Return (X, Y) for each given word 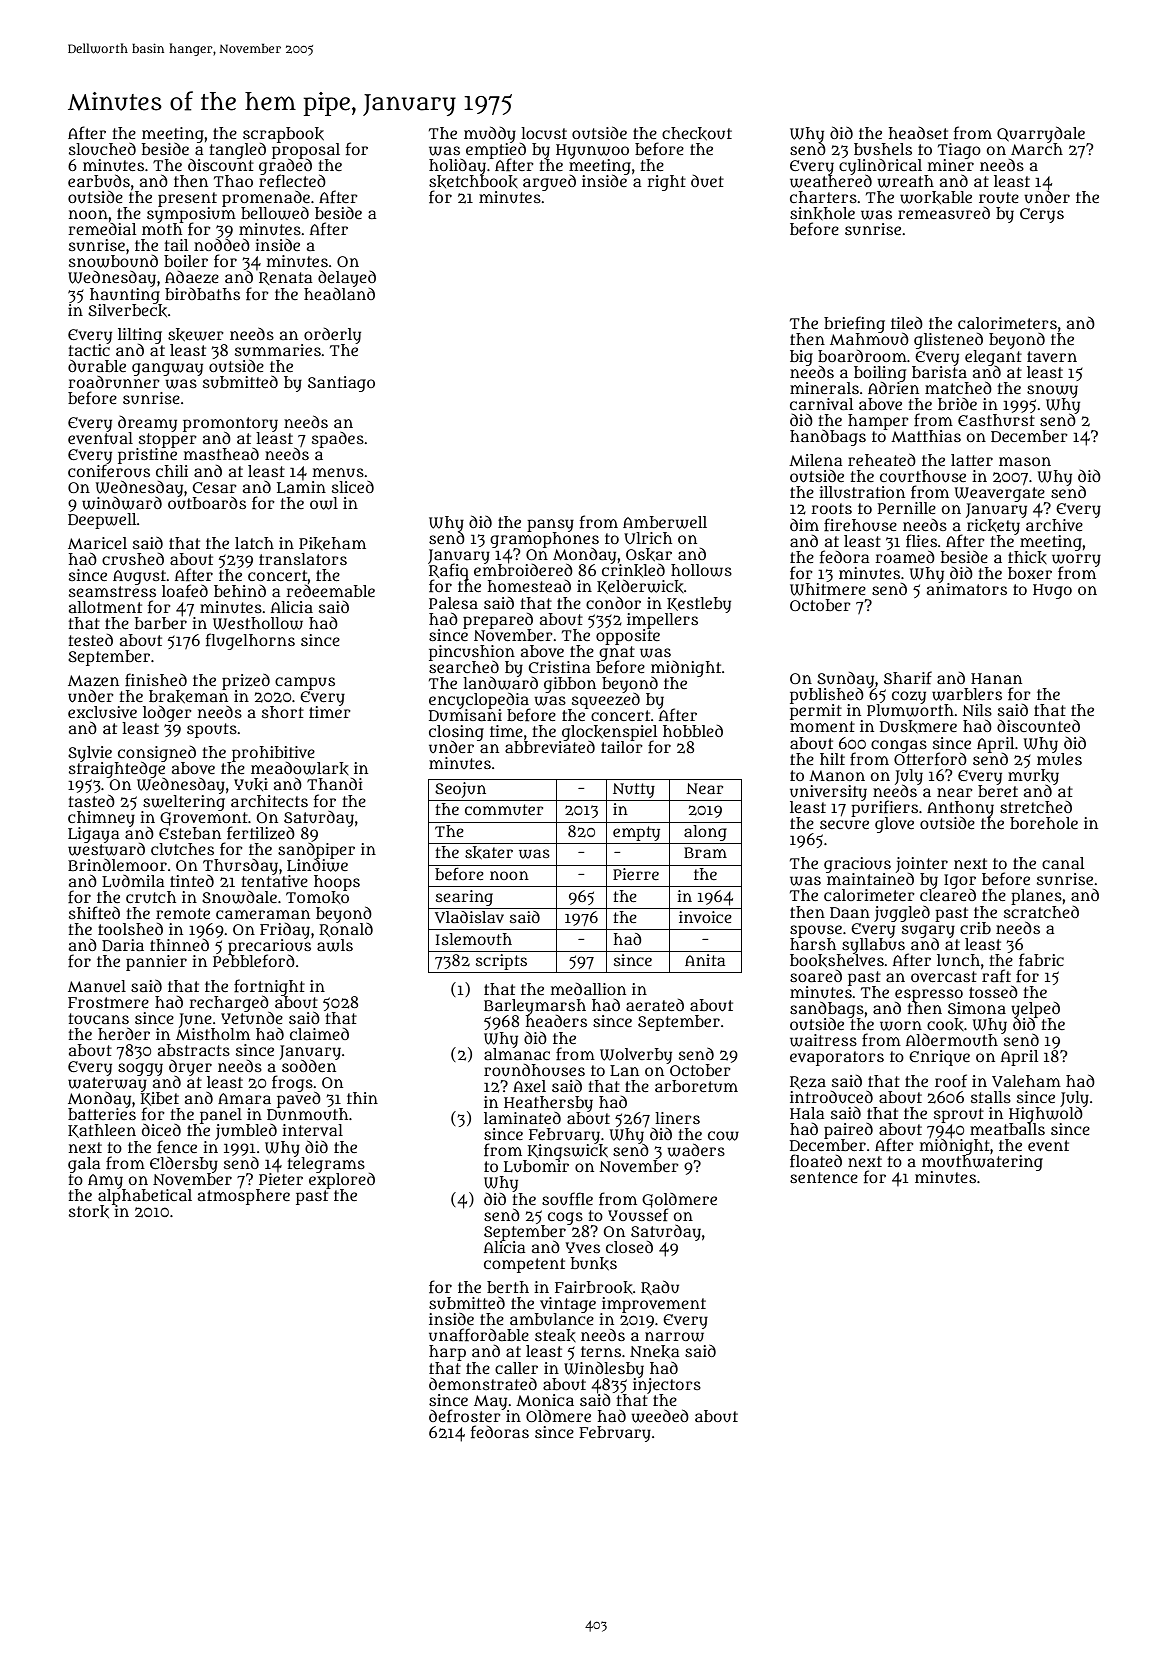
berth (508, 1287)
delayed (347, 278)
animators (967, 589)
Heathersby (548, 1104)
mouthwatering (982, 1163)
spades (338, 440)
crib (975, 928)
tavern (1052, 356)
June (195, 1020)
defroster (466, 1416)
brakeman (188, 697)
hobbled (693, 731)
